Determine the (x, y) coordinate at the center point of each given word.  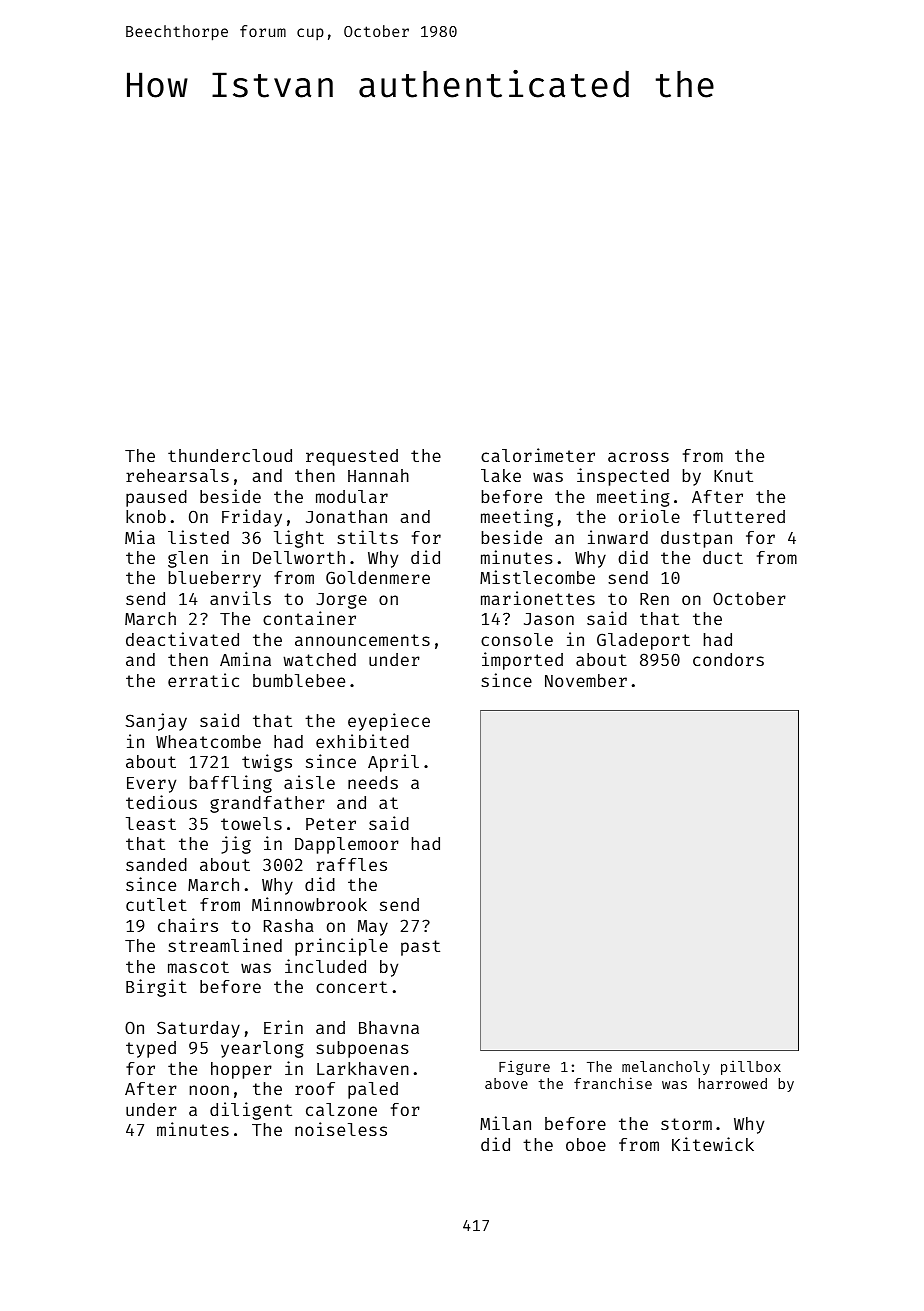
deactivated (182, 639)
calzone (341, 1109)
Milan (505, 1123)
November (586, 680)
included (325, 966)
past (420, 948)
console (517, 639)
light (299, 539)
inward (618, 537)
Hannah (378, 475)
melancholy (666, 1068)
